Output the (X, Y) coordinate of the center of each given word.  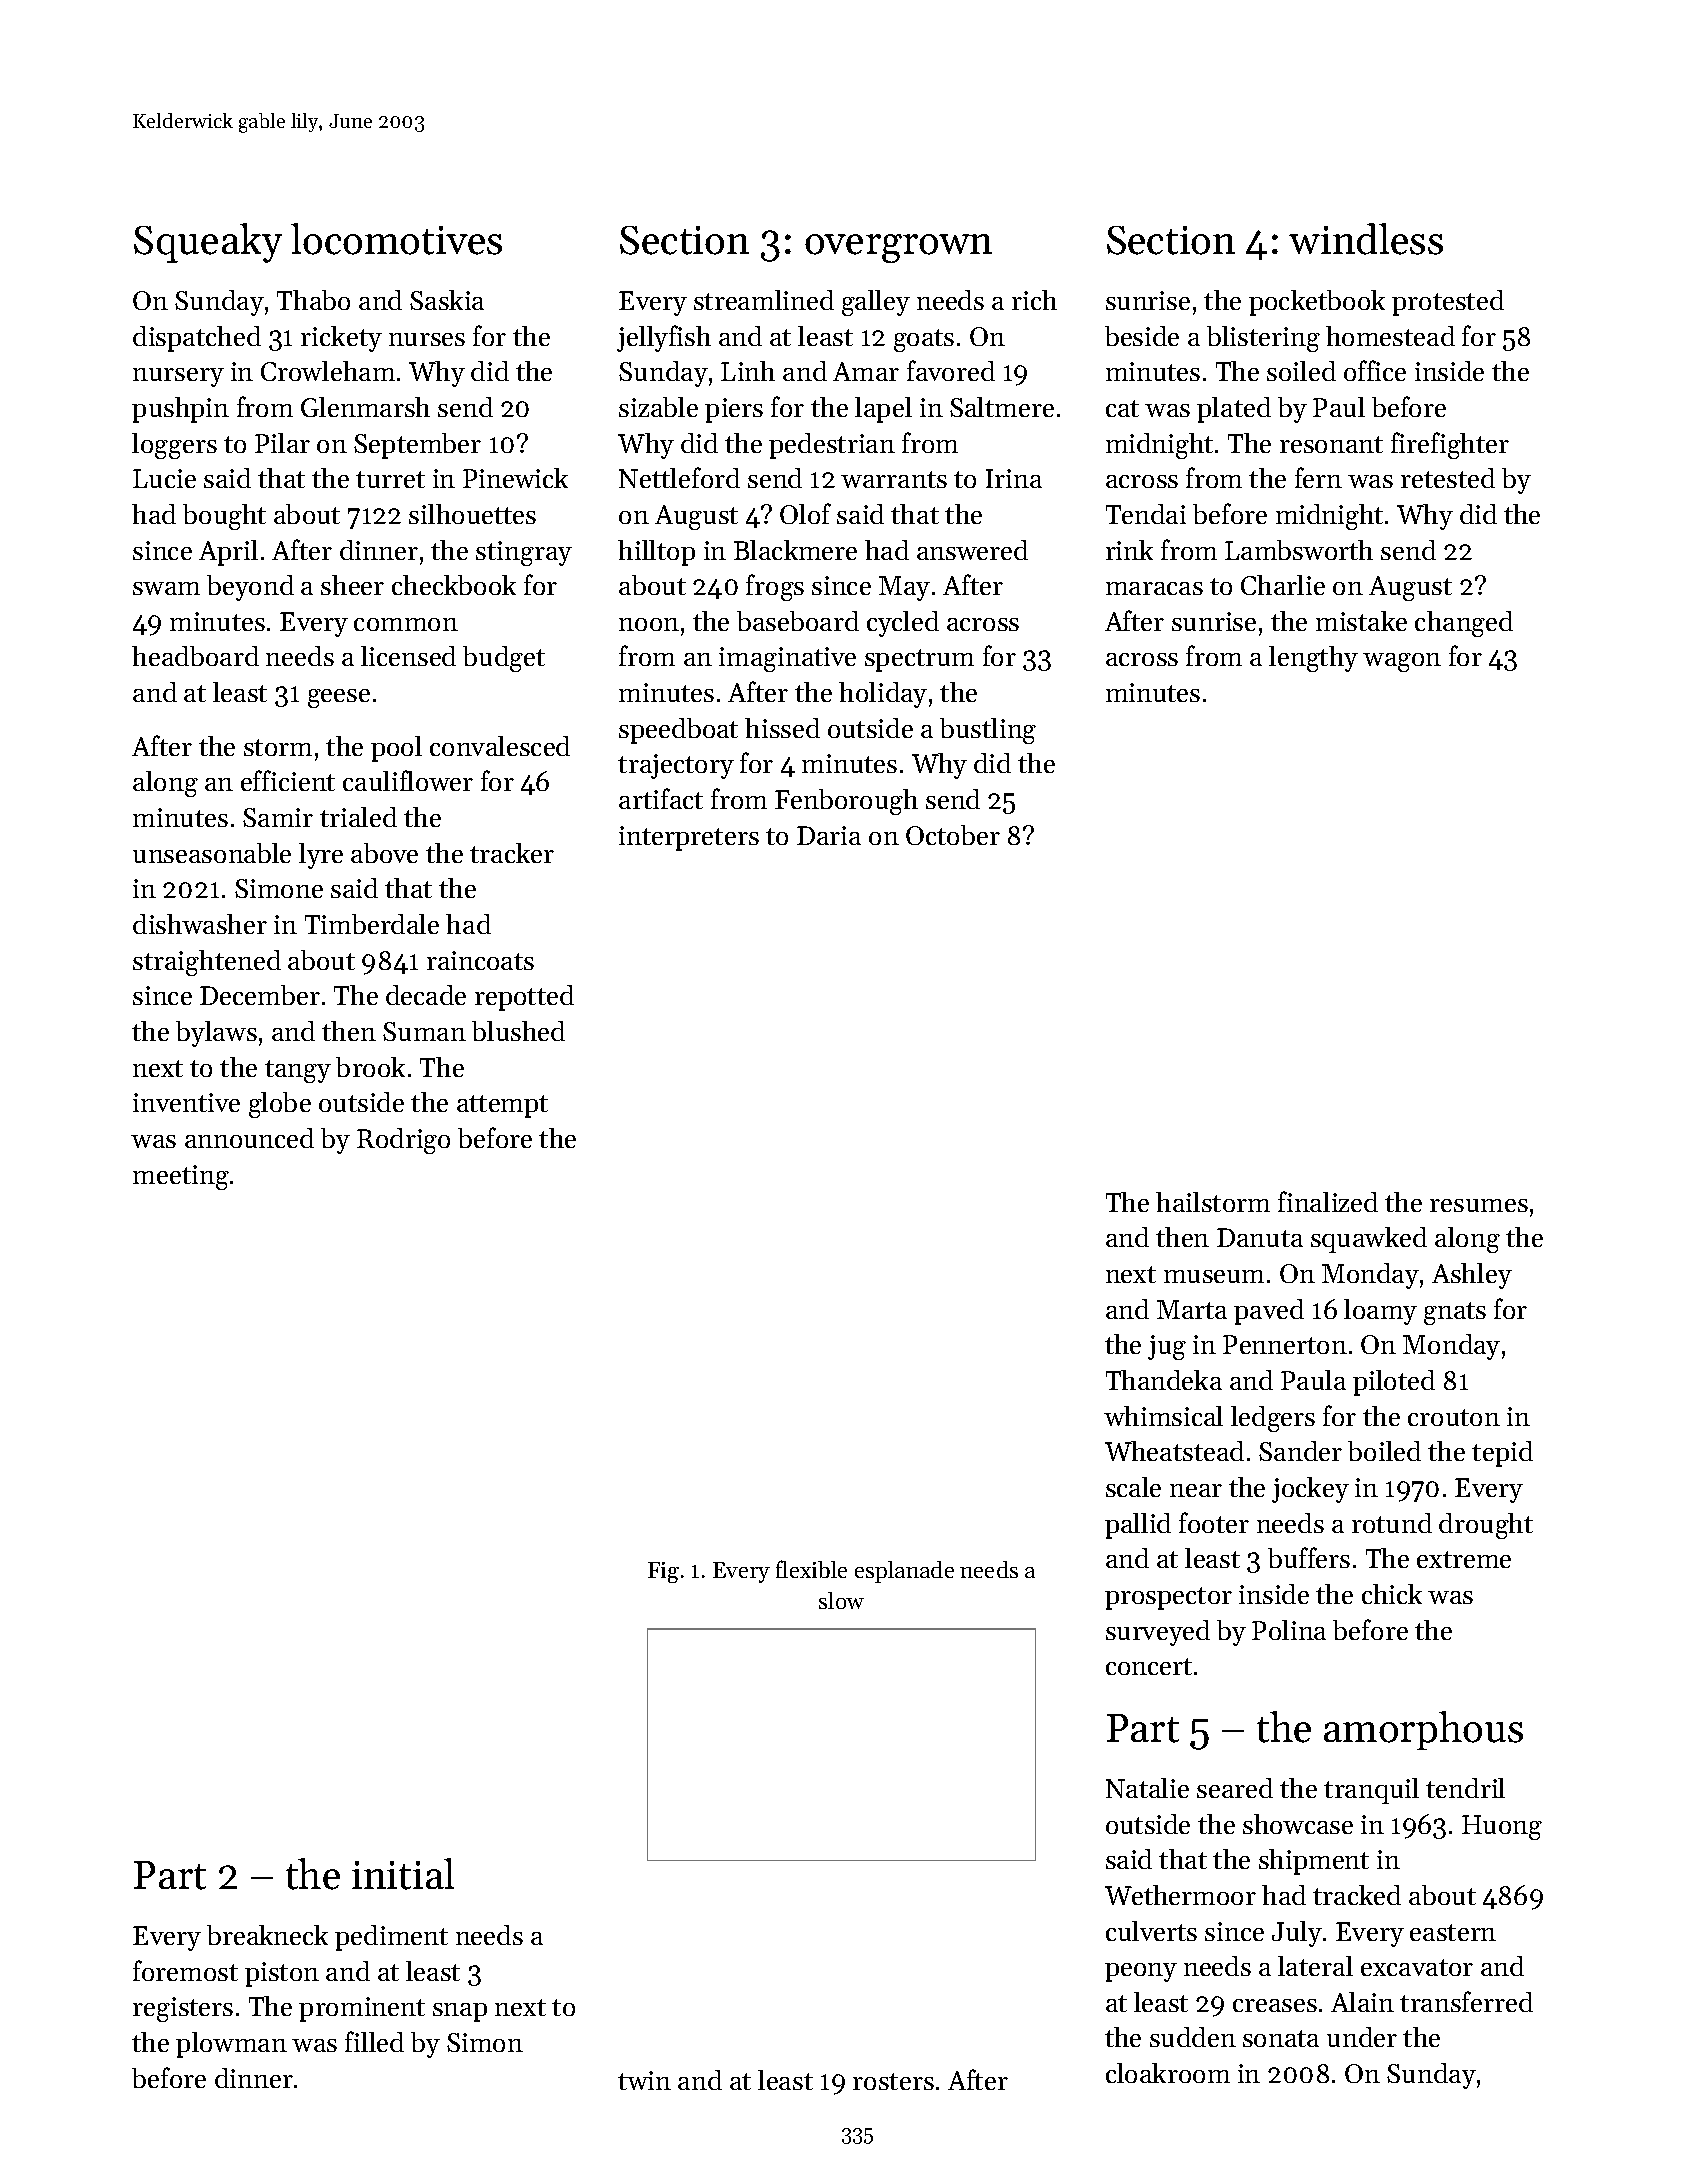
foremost (185, 1970)
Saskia (447, 300)
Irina (1014, 478)
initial (403, 1874)
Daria (829, 835)
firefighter (1450, 445)
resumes (1479, 1205)
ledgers (1273, 1419)
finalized (1328, 1201)
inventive (186, 1102)
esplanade (904, 1572)
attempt (502, 1106)
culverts (1151, 1931)
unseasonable (212, 853)
